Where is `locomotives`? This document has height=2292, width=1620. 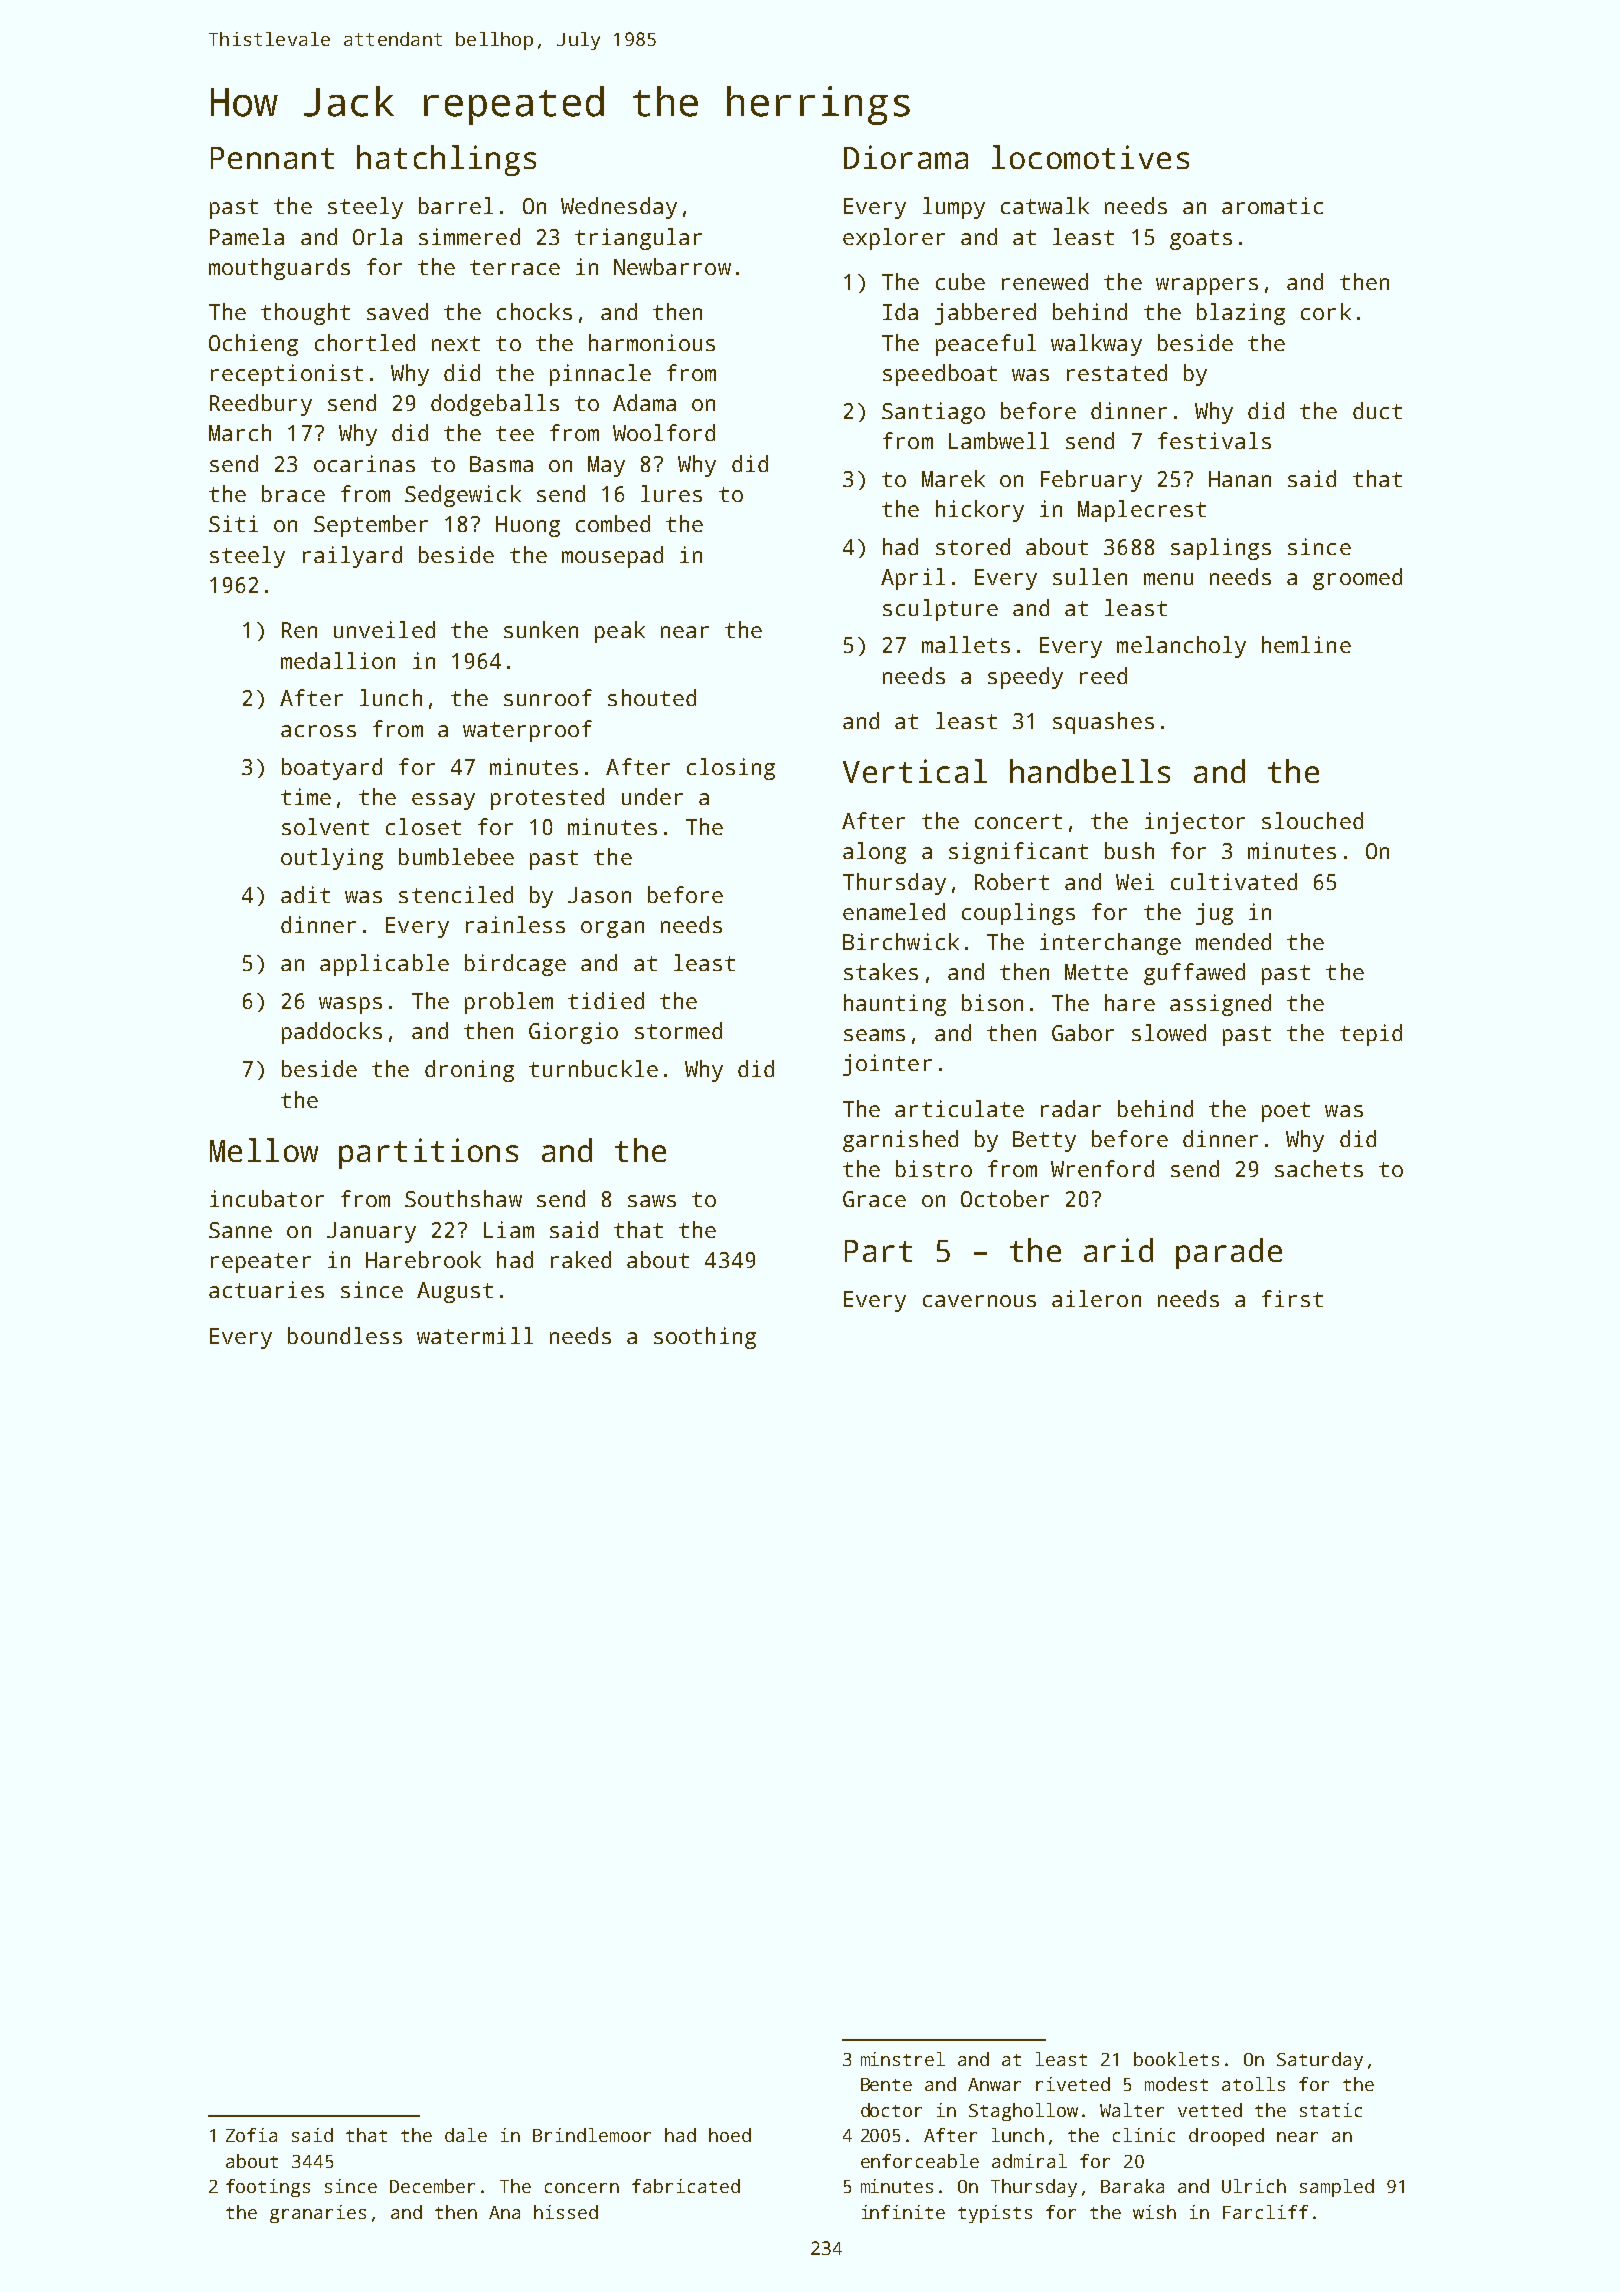
locomotives is located at coordinates (1090, 157).
